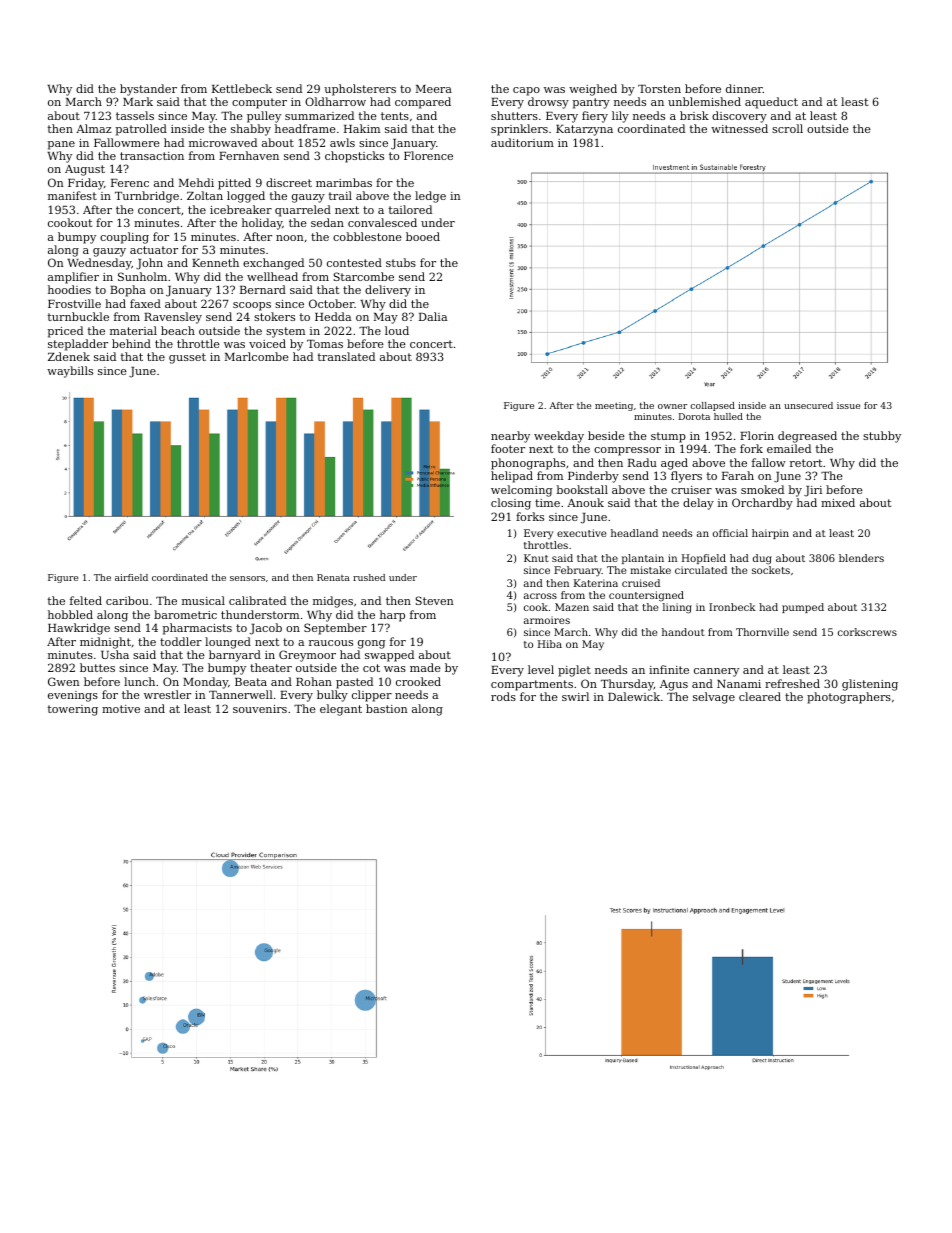  I want to click on mixed, so click(838, 502).
